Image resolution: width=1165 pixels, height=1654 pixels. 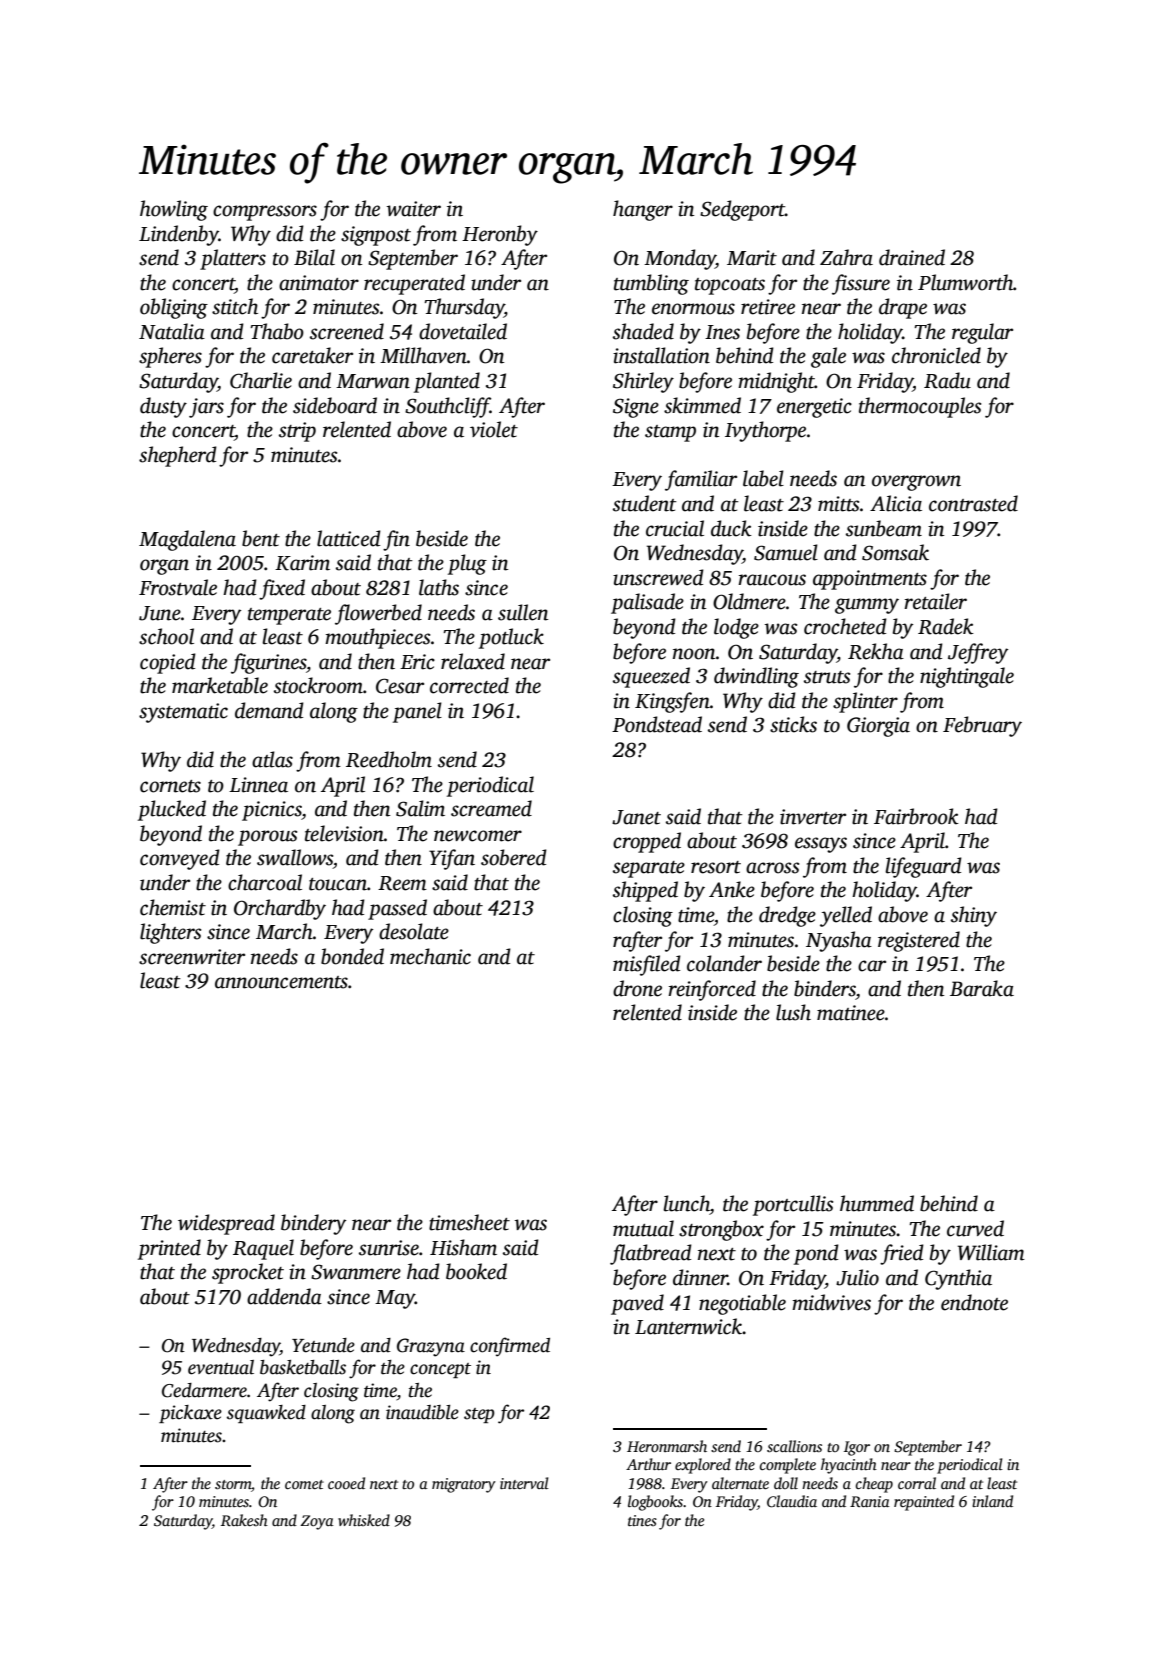 I want to click on whisked, so click(x=364, y=1520).
